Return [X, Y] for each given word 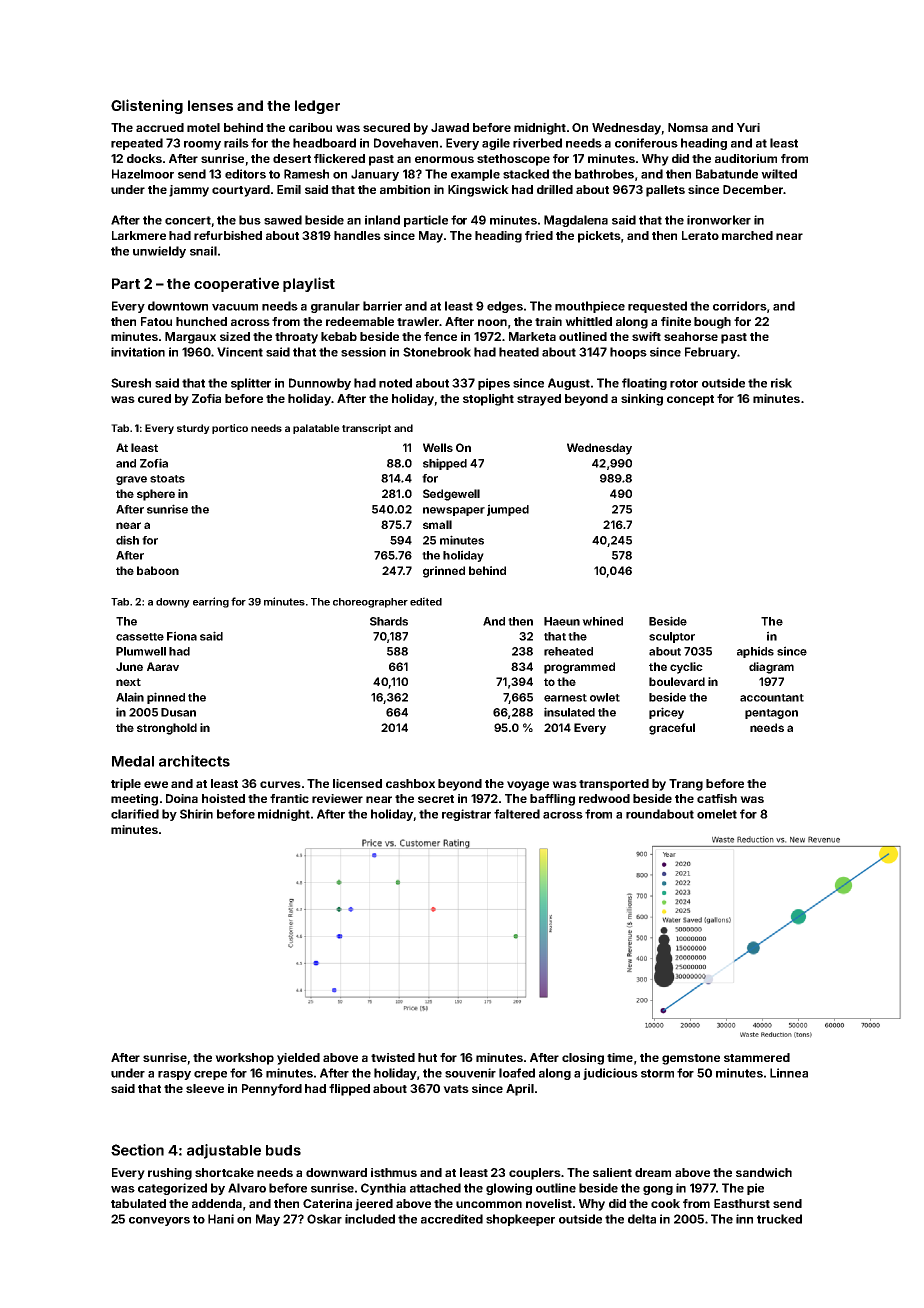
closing [583, 1059]
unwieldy [159, 252]
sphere [156, 495]
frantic [289, 798]
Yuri [748, 127]
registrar [466, 815]
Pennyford [272, 1090]
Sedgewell [451, 495]
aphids [755, 652]
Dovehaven [406, 143]
